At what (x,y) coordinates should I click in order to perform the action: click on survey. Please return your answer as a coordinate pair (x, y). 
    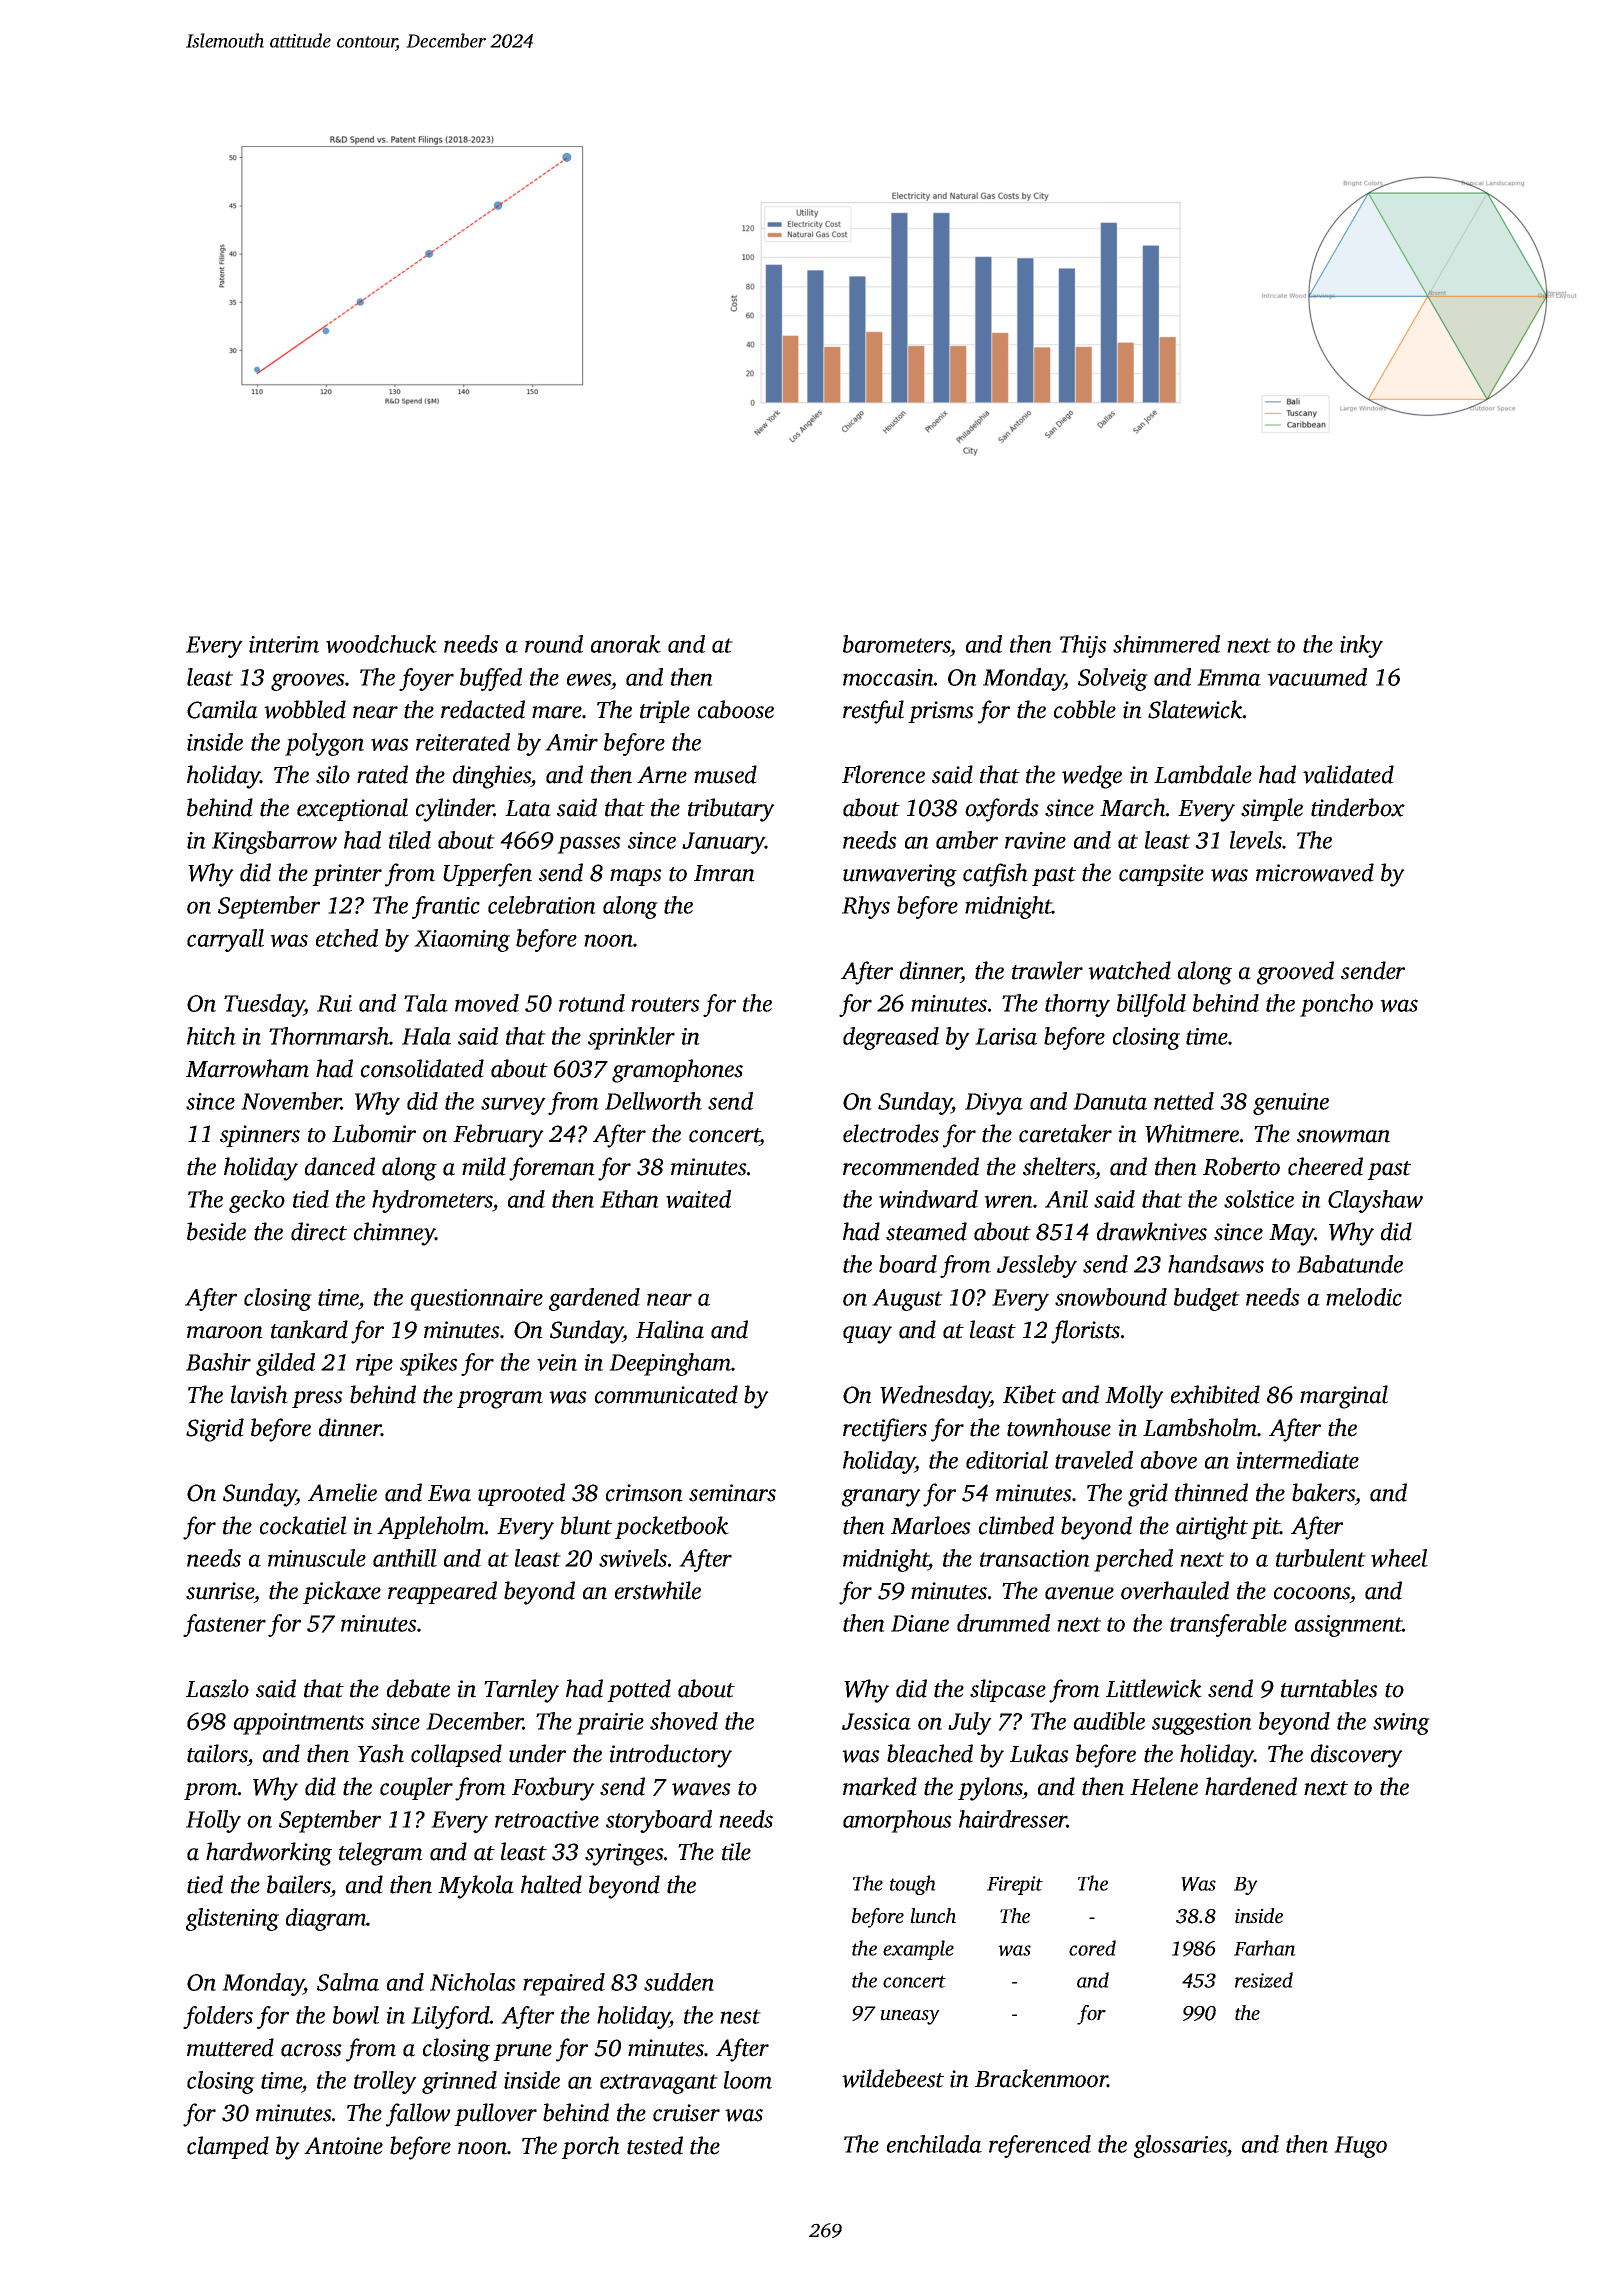
    Looking at the image, I should click on (513, 1106).
